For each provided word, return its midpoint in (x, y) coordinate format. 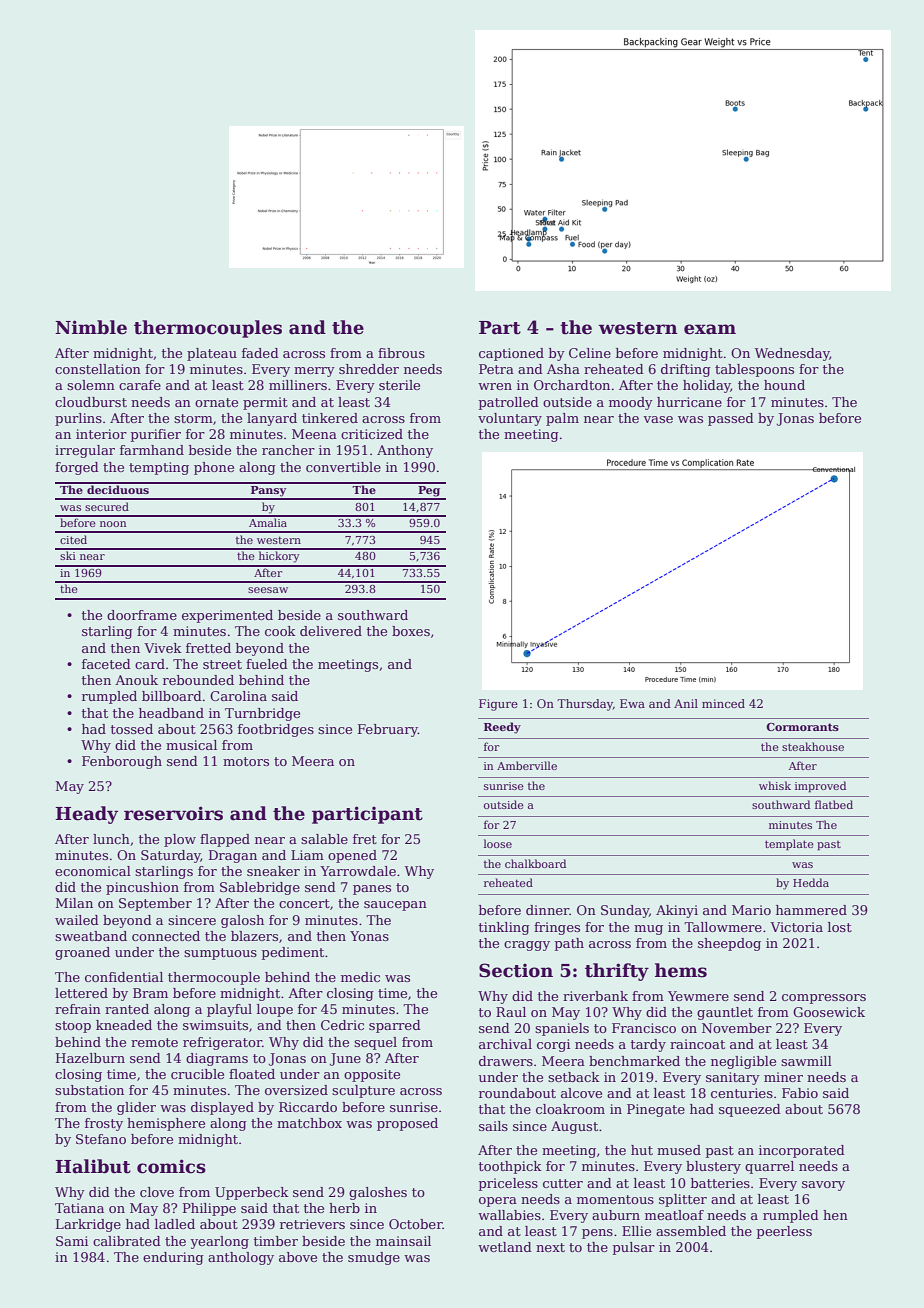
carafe (140, 385)
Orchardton (572, 385)
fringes (557, 928)
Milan (74, 903)
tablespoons (754, 370)
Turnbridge (262, 714)
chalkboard (535, 863)
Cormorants (802, 727)
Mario (751, 910)
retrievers (312, 1224)
